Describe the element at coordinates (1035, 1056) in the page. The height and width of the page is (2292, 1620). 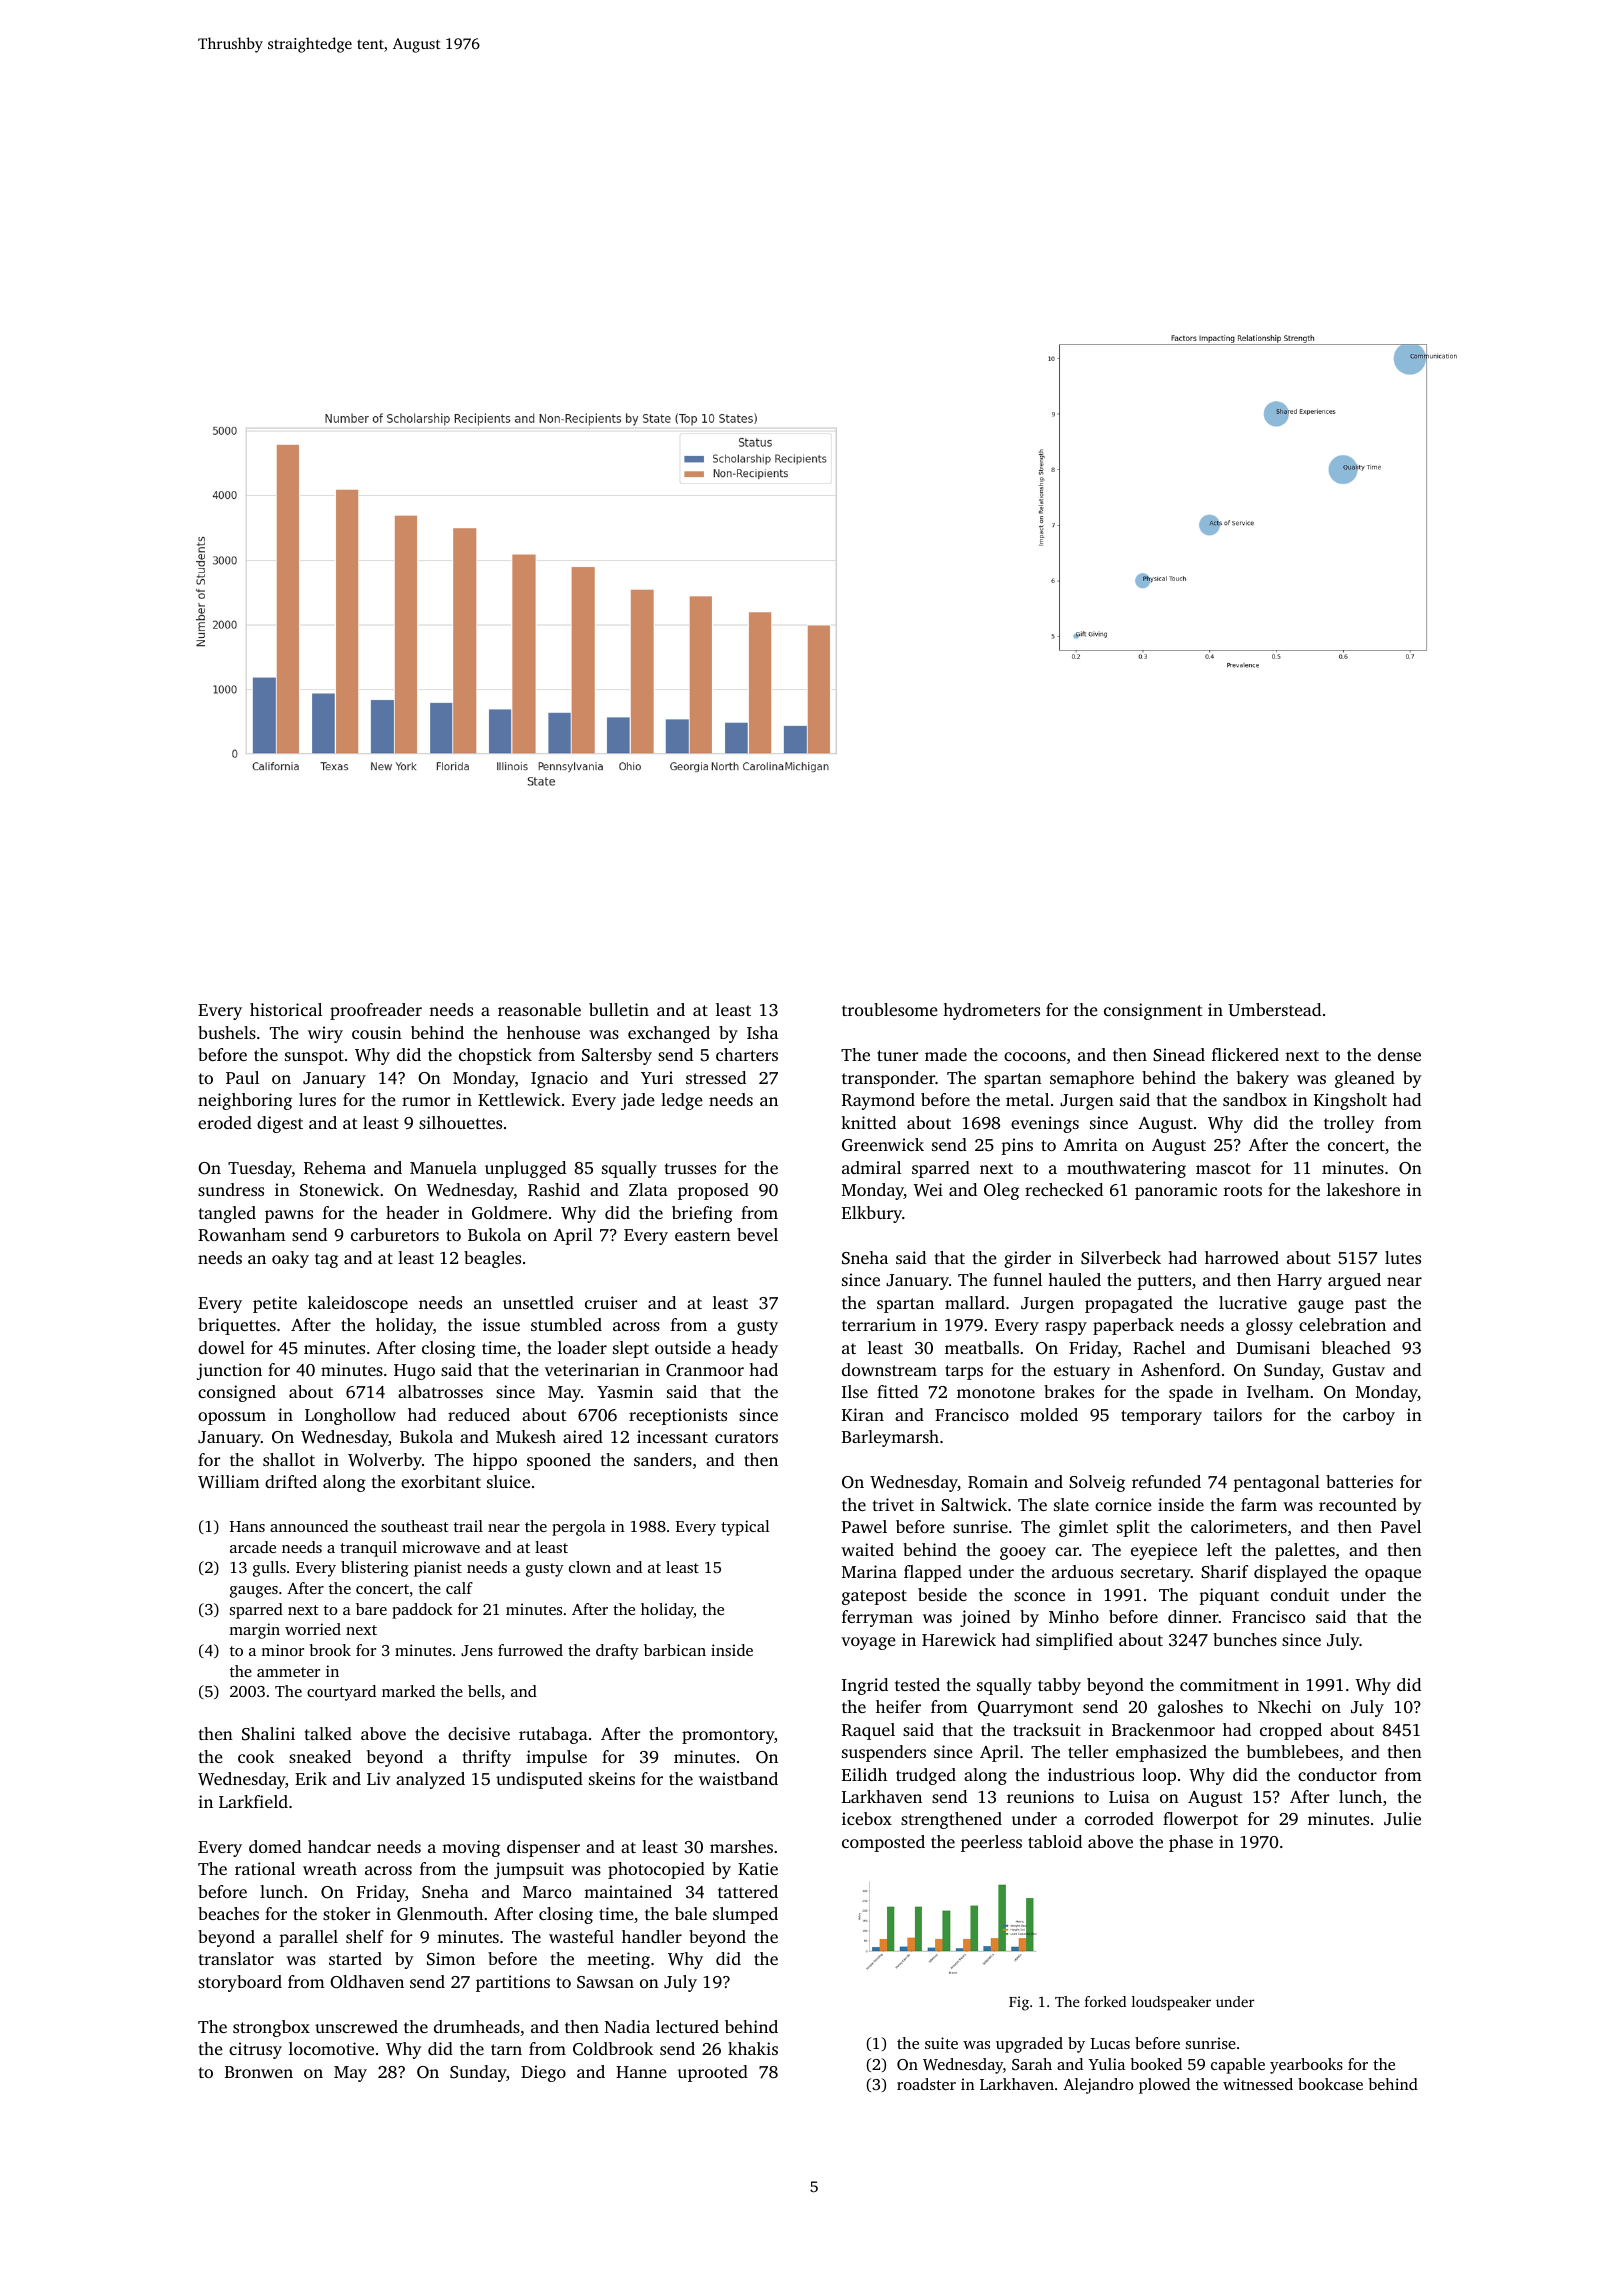
I see `cocoons` at that location.
